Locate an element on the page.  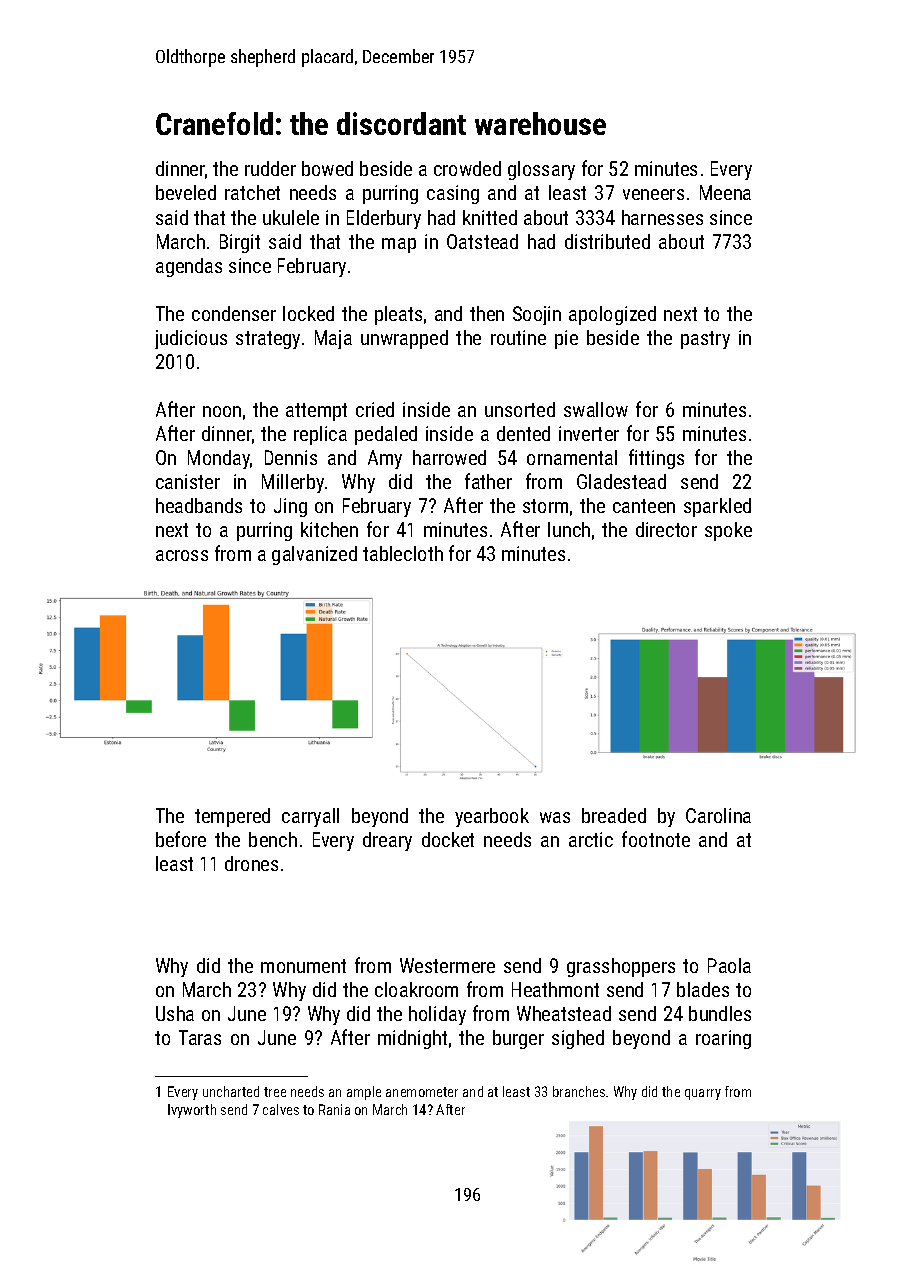
grasshoppers is located at coordinates (621, 967).
